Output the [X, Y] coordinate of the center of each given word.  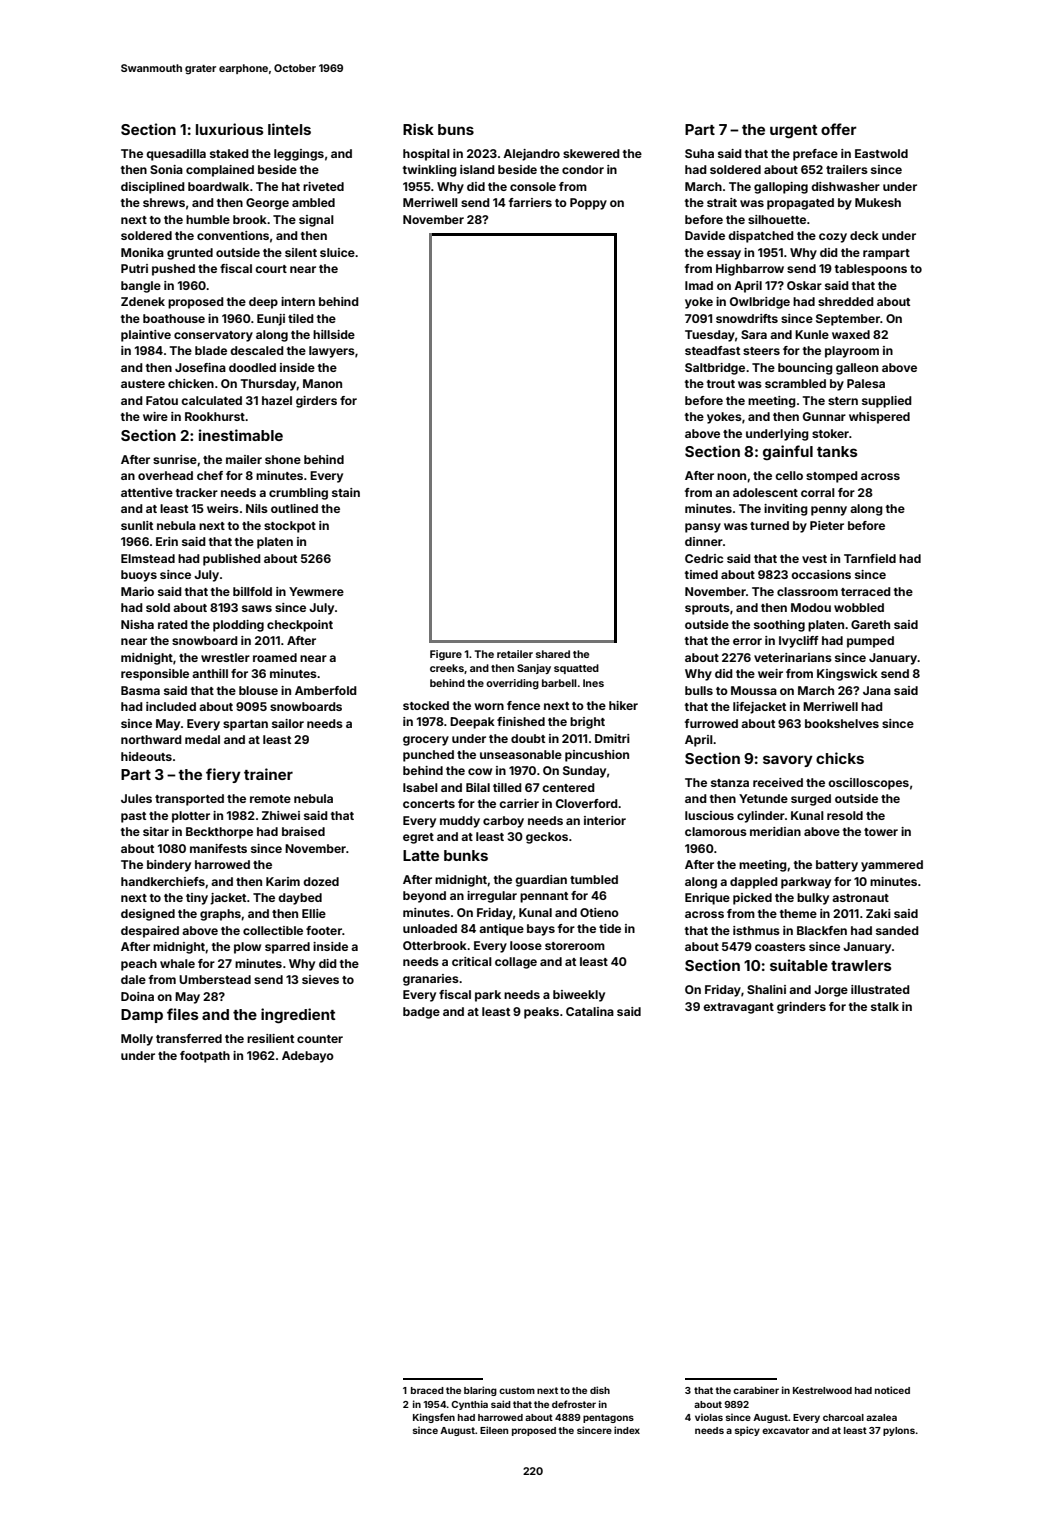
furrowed [711, 723]
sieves [320, 979]
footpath [205, 1057]
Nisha [137, 624]
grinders [801, 1008]
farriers [530, 202]
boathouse [174, 318]
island [477, 169]
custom [517, 1390]
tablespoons [871, 270]
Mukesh [878, 202]
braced [427, 1390]
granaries [431, 980]
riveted [323, 186]
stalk [885, 1006]
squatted [576, 669]
